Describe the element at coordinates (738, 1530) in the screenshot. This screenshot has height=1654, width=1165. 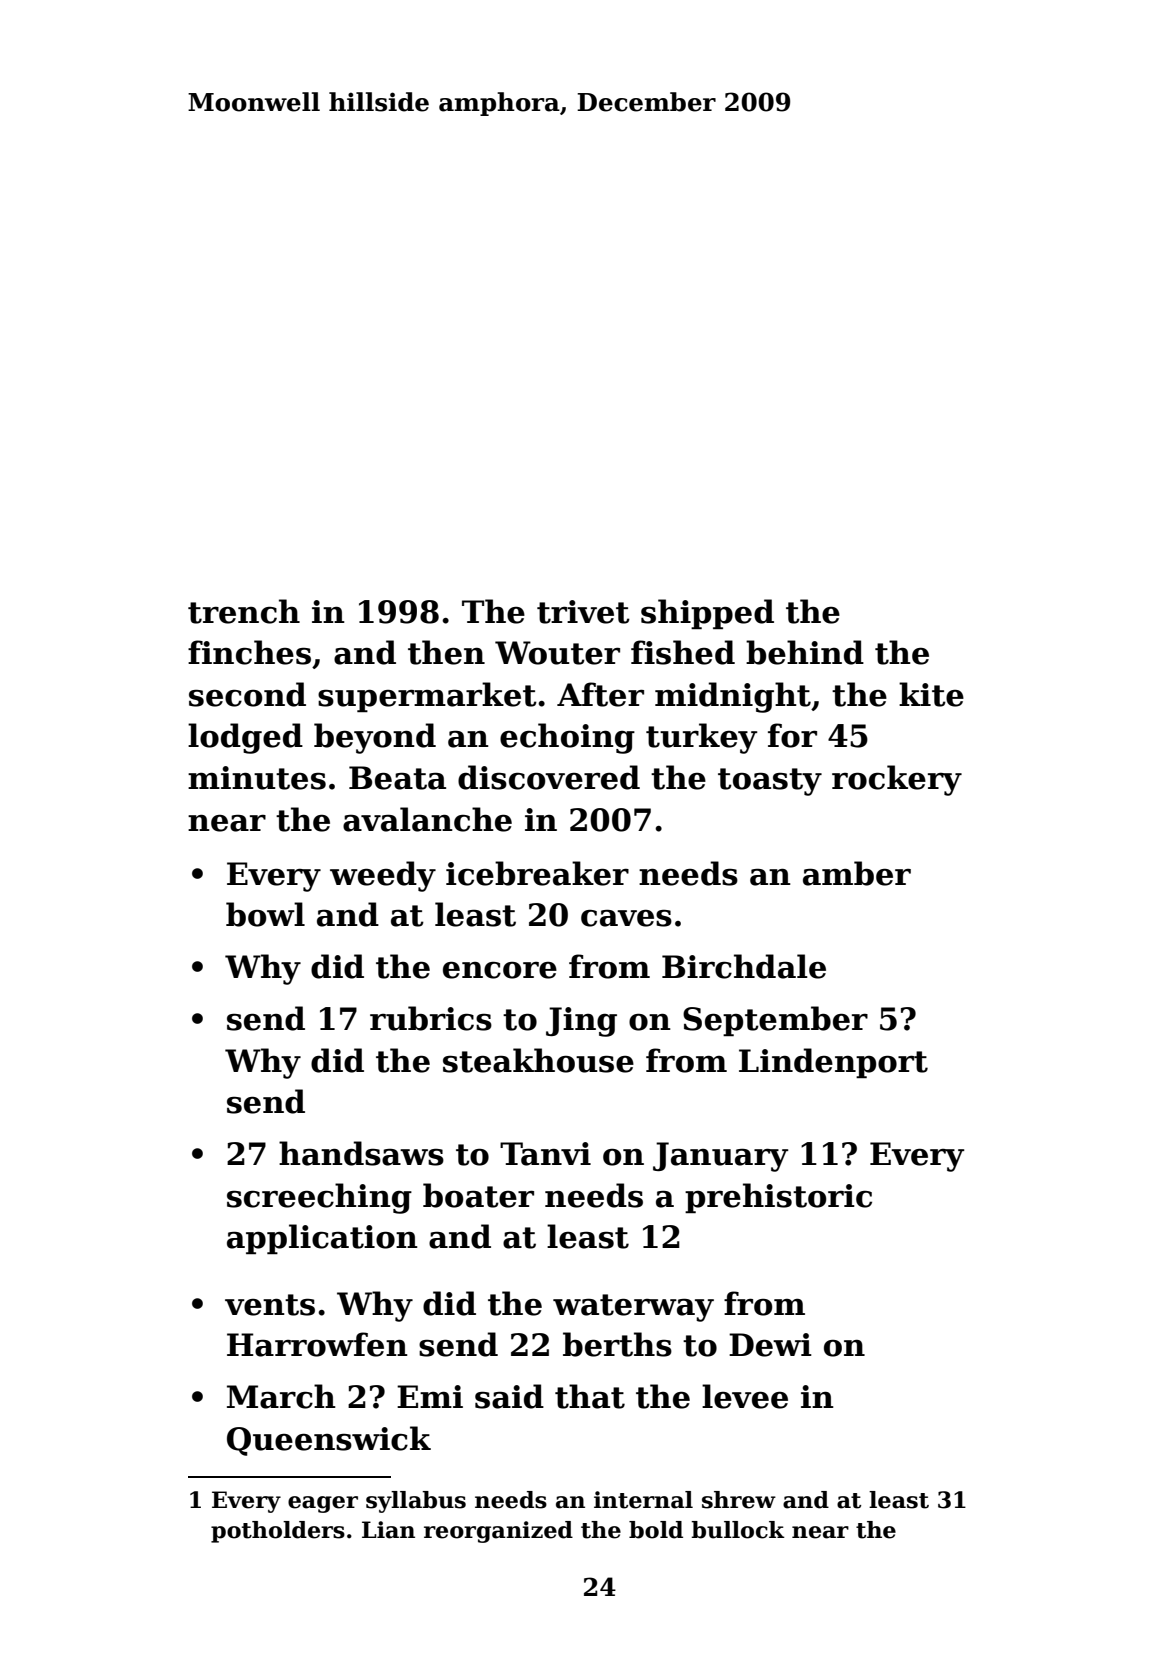
I see `bullock` at that location.
